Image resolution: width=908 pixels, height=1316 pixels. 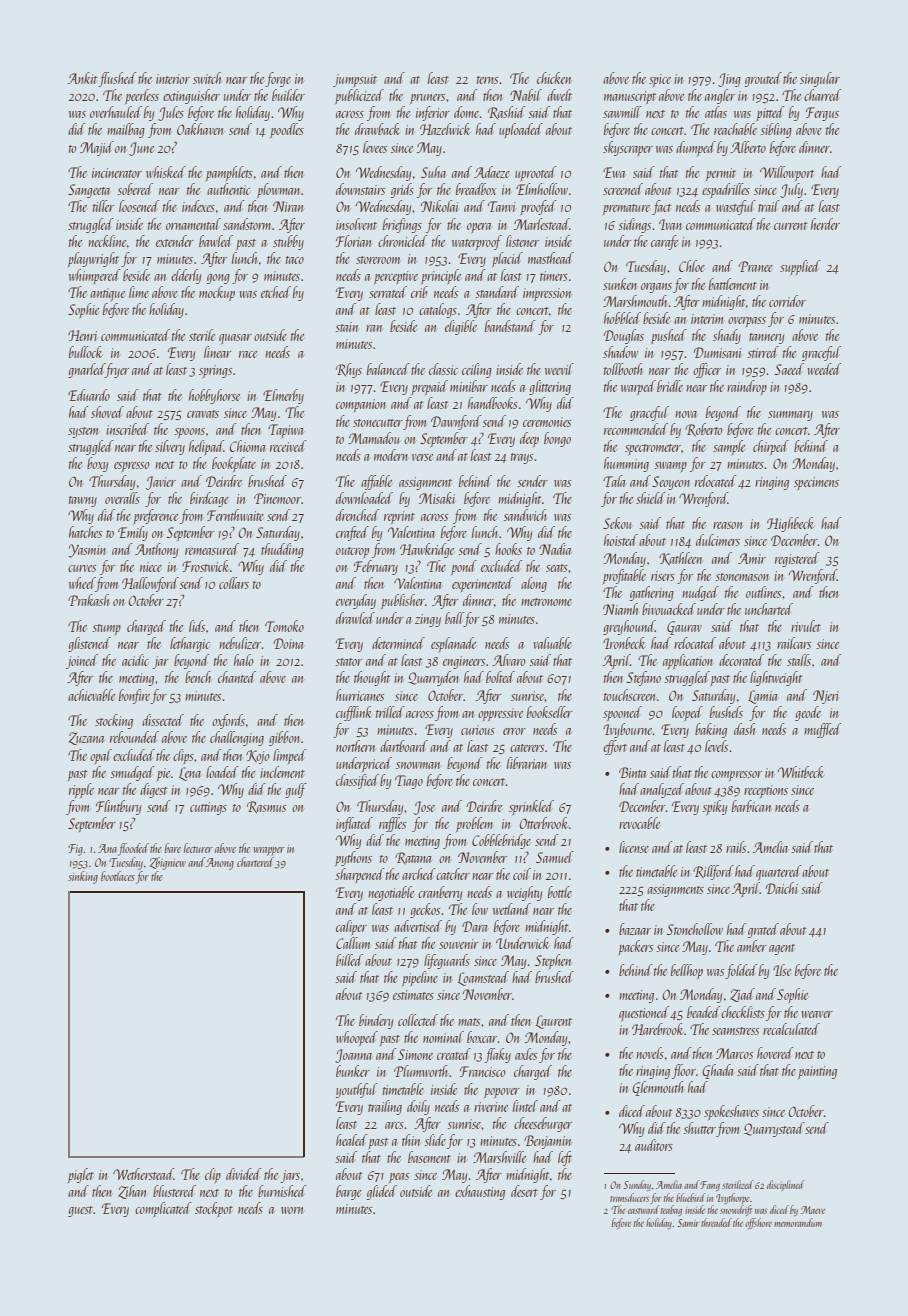 I want to click on publicized, so click(x=359, y=96).
